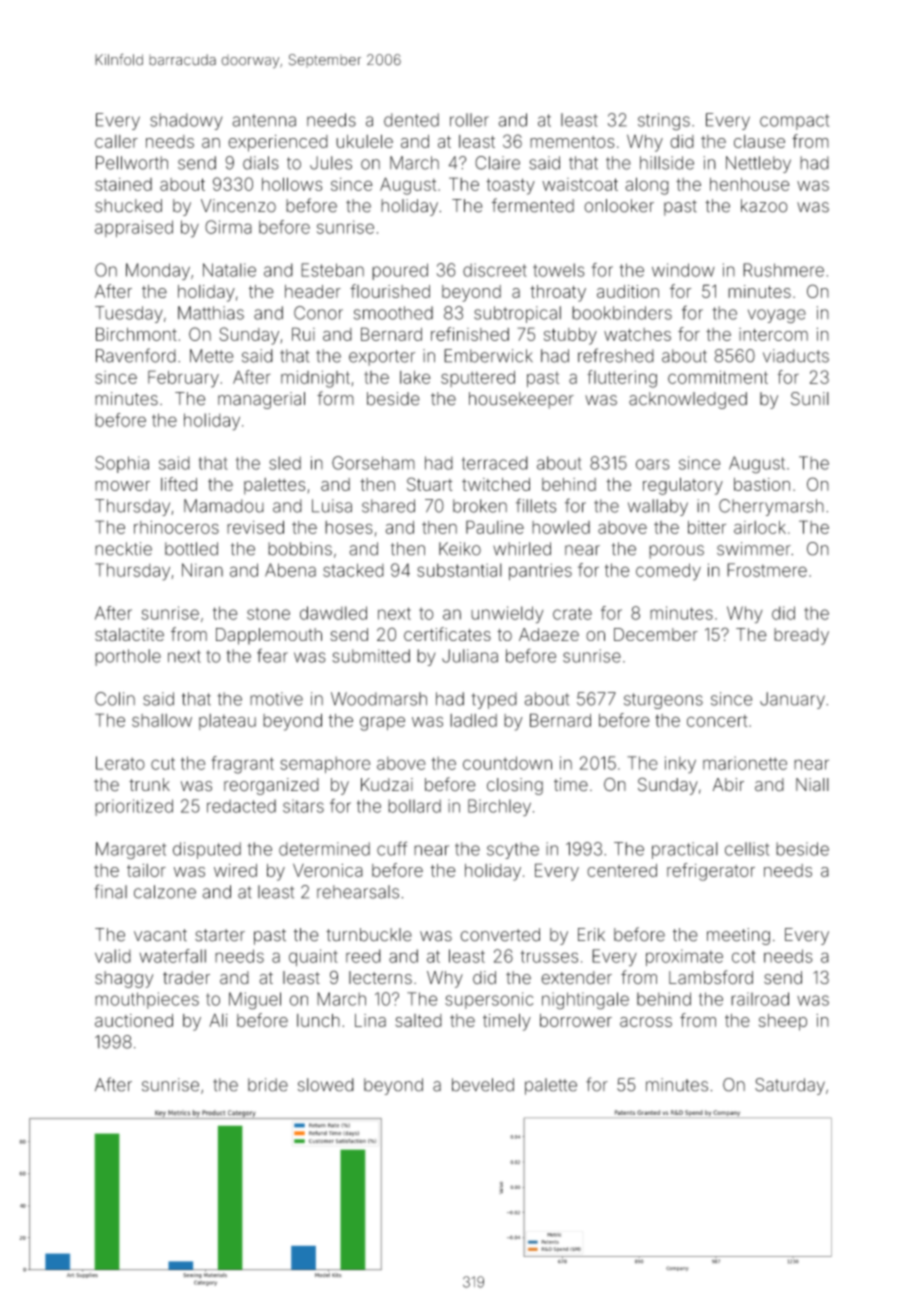 The width and height of the page is (924, 1308). I want to click on beveled, so click(483, 1085).
